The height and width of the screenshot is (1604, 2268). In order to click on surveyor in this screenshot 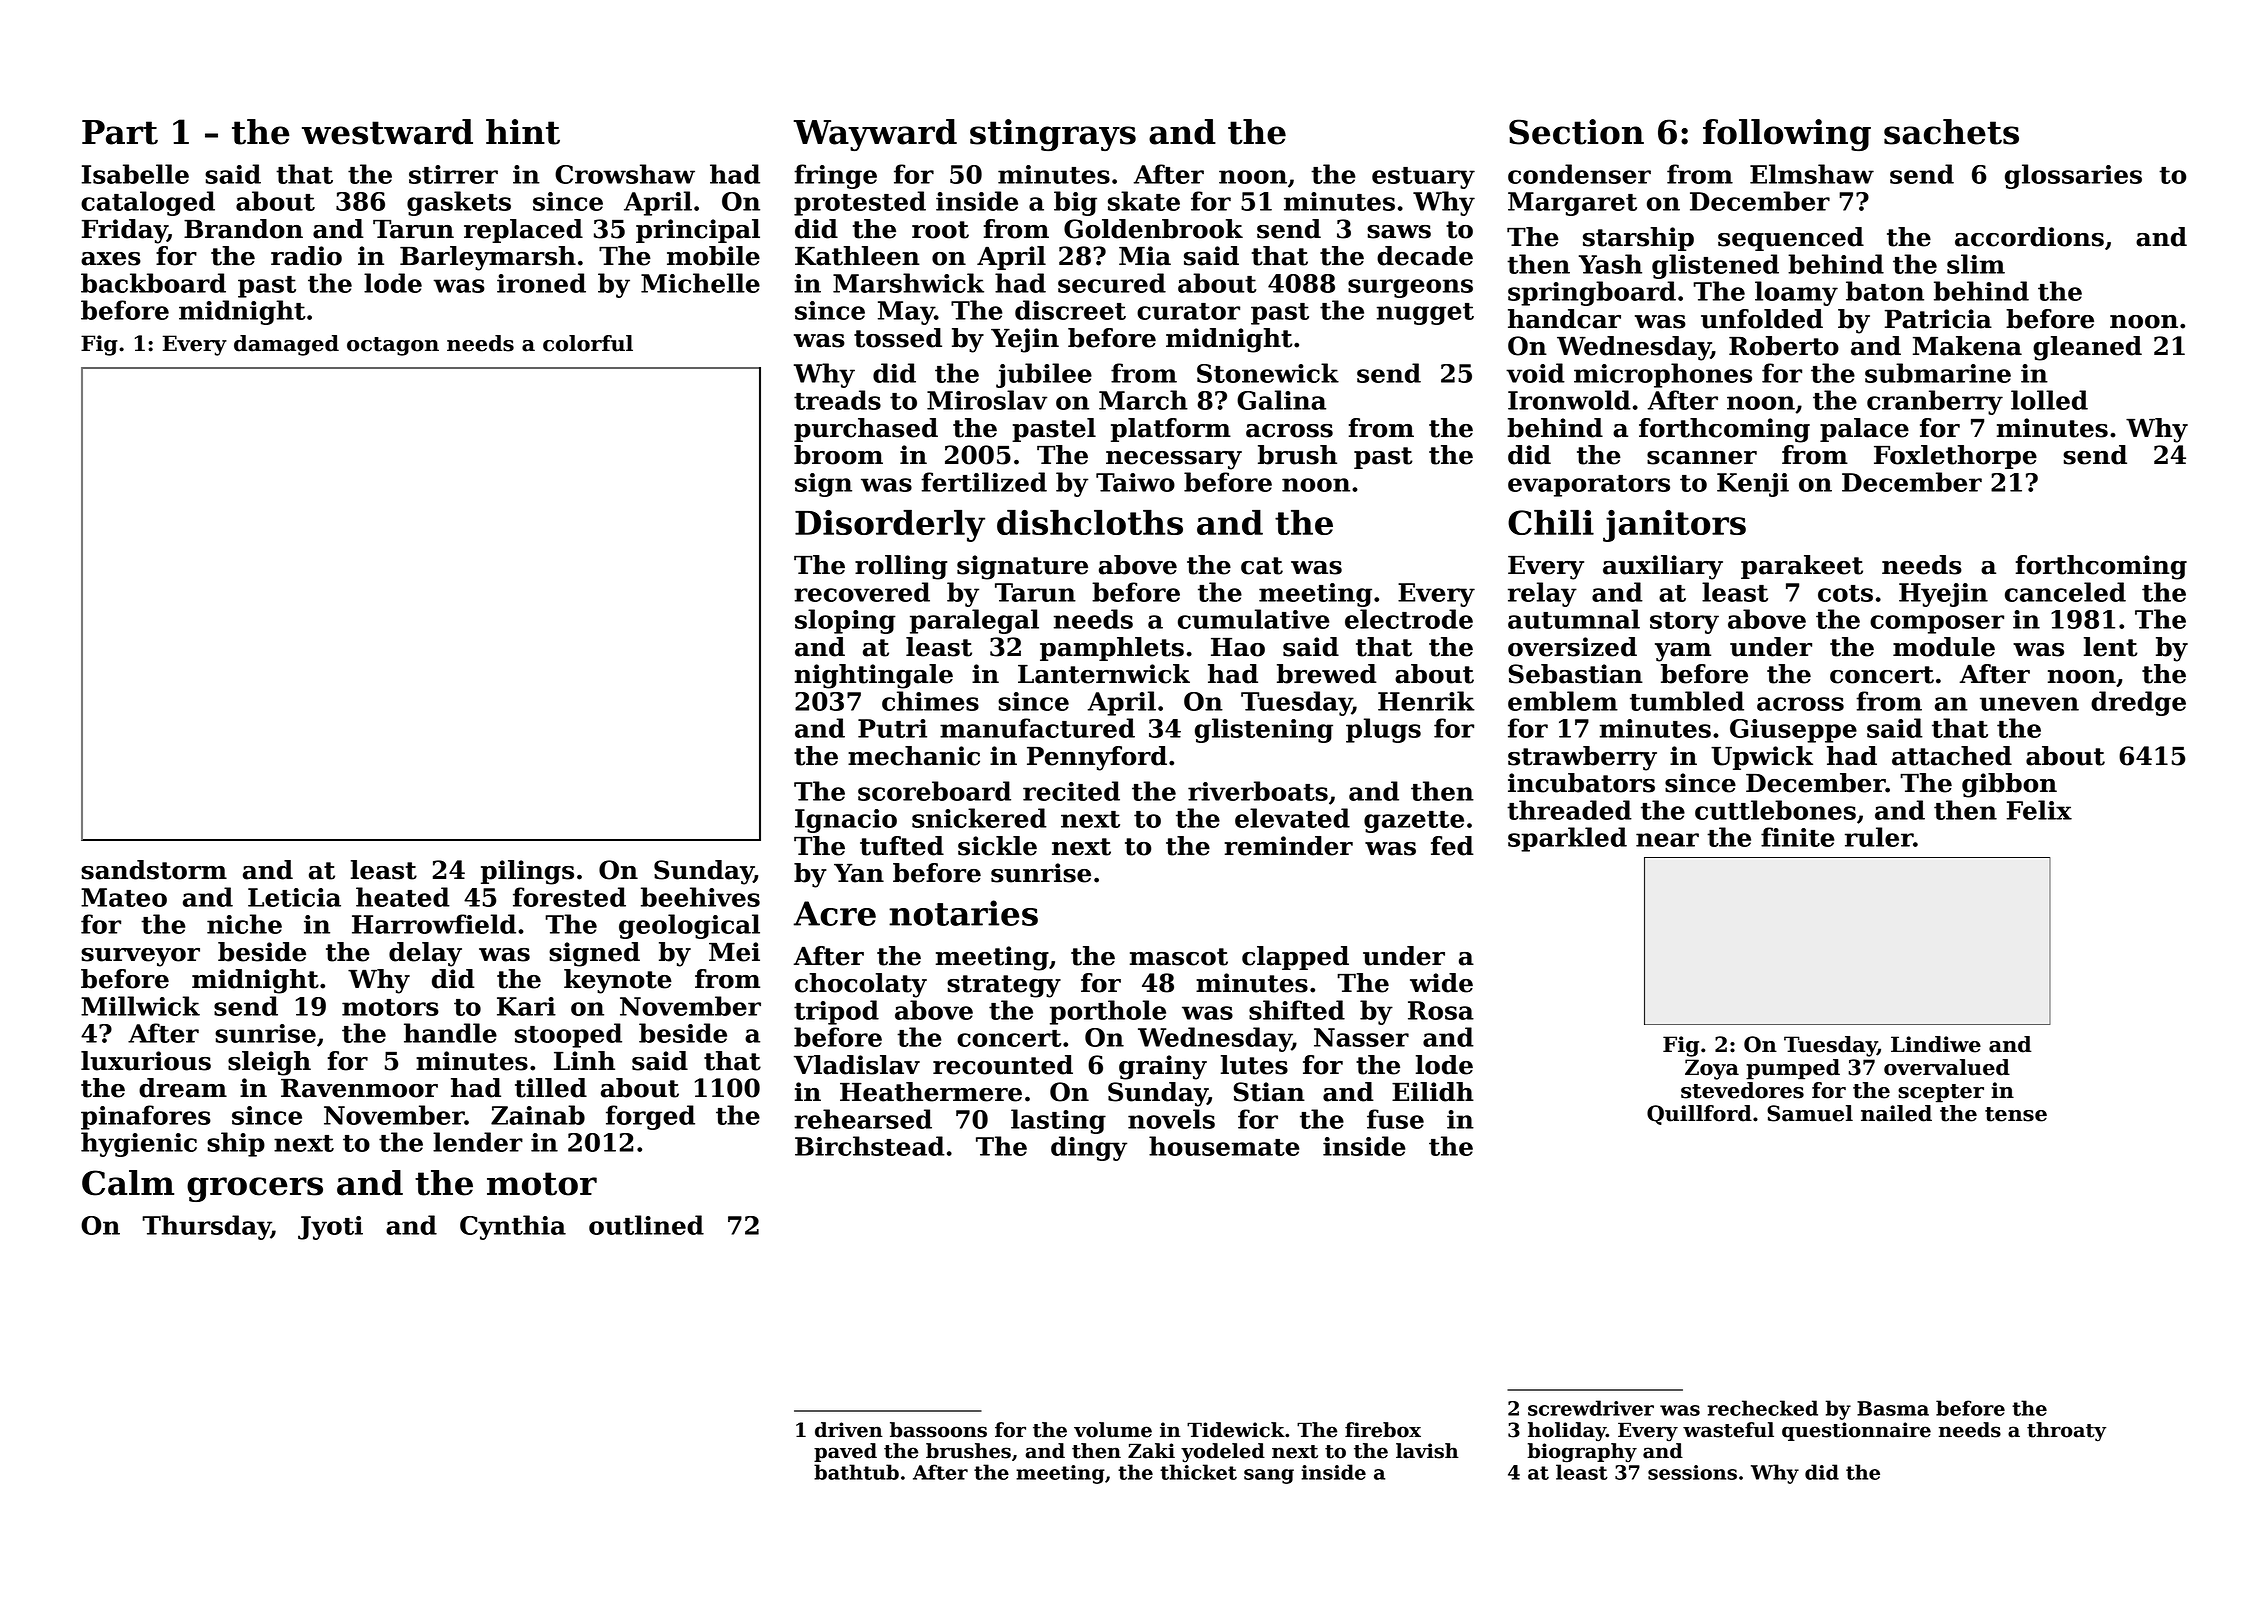, I will do `click(140, 957)`.
